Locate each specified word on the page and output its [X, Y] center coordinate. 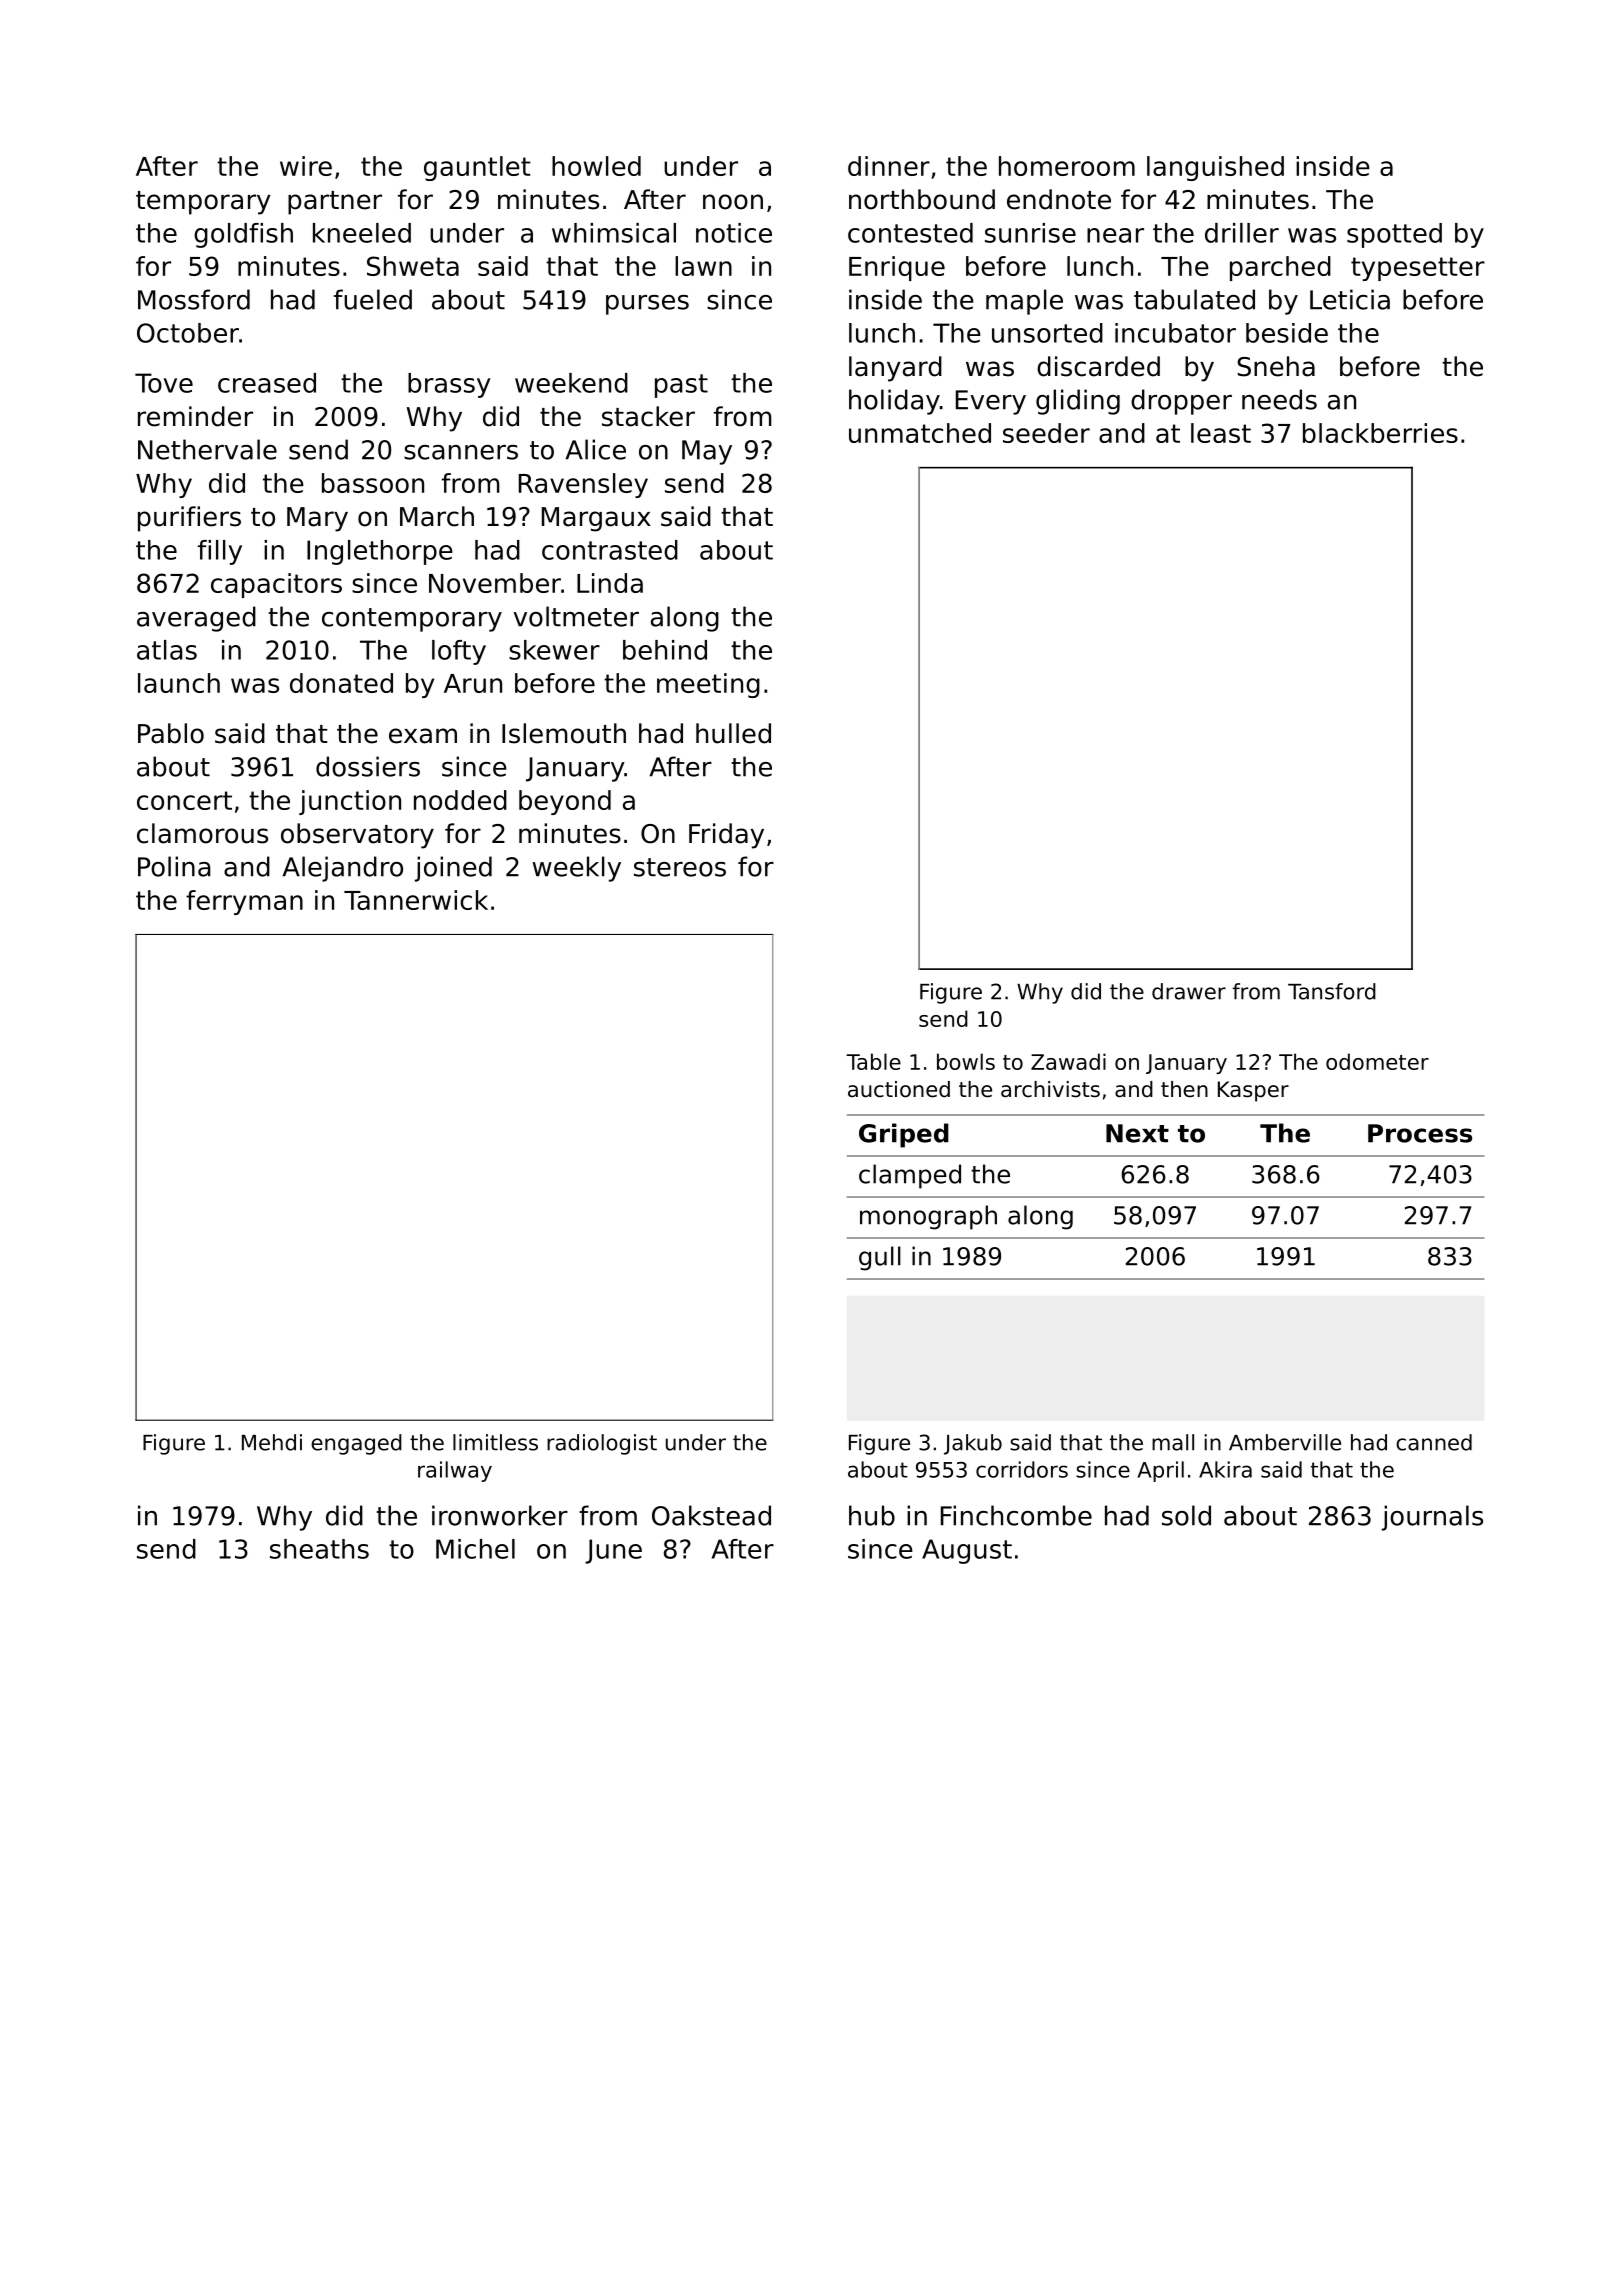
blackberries [1380, 433]
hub [872, 1515]
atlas [167, 650]
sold [1186, 1515]
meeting [708, 685]
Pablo [171, 733]
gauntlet [477, 168]
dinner [889, 166]
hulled [733, 733]
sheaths [319, 1549]
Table [873, 1061]
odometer [1377, 1061]
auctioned [899, 1089]
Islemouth [564, 733]
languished [1215, 168]
